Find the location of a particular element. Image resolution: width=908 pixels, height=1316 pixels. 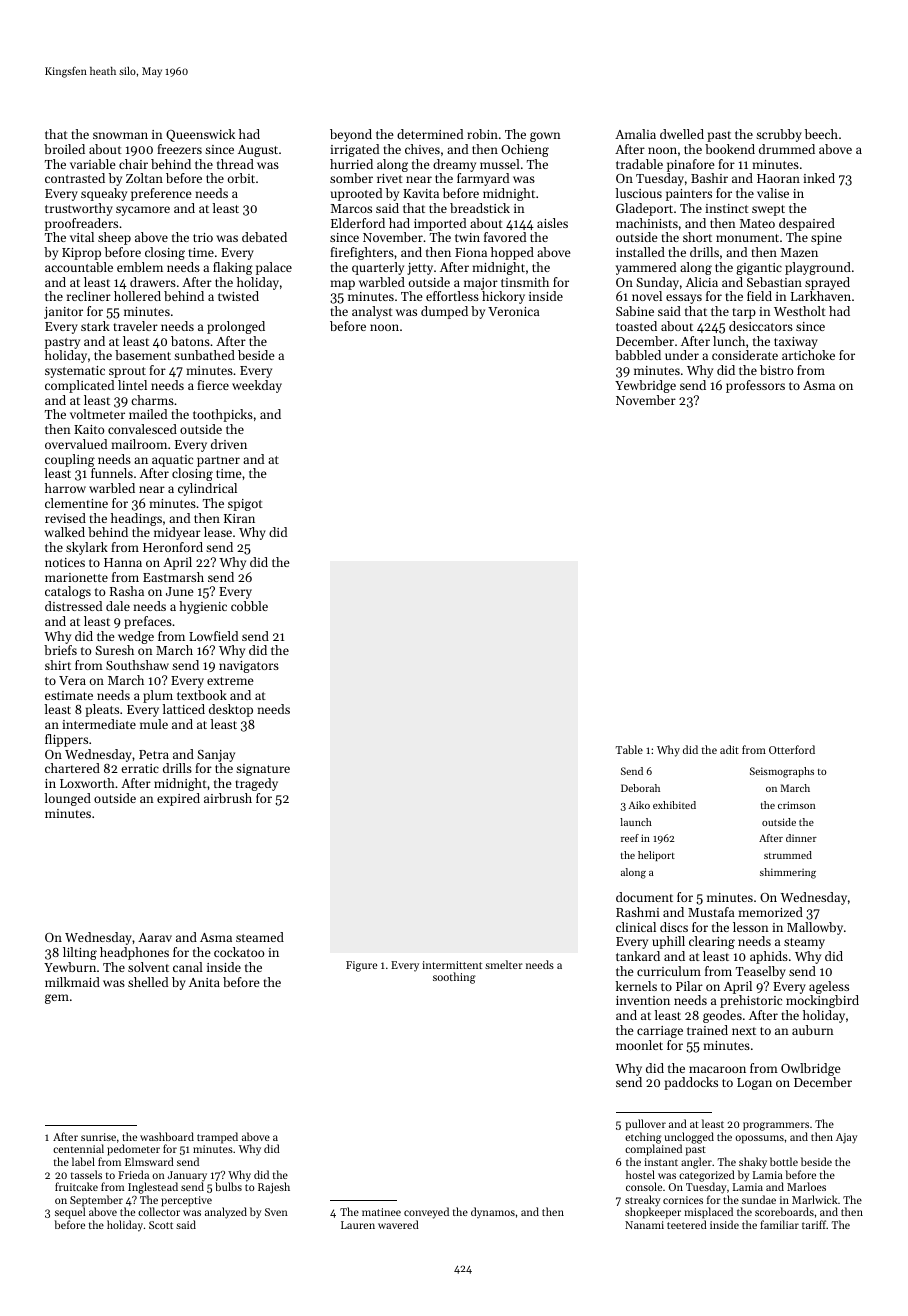

Deborah is located at coordinates (640, 788).
